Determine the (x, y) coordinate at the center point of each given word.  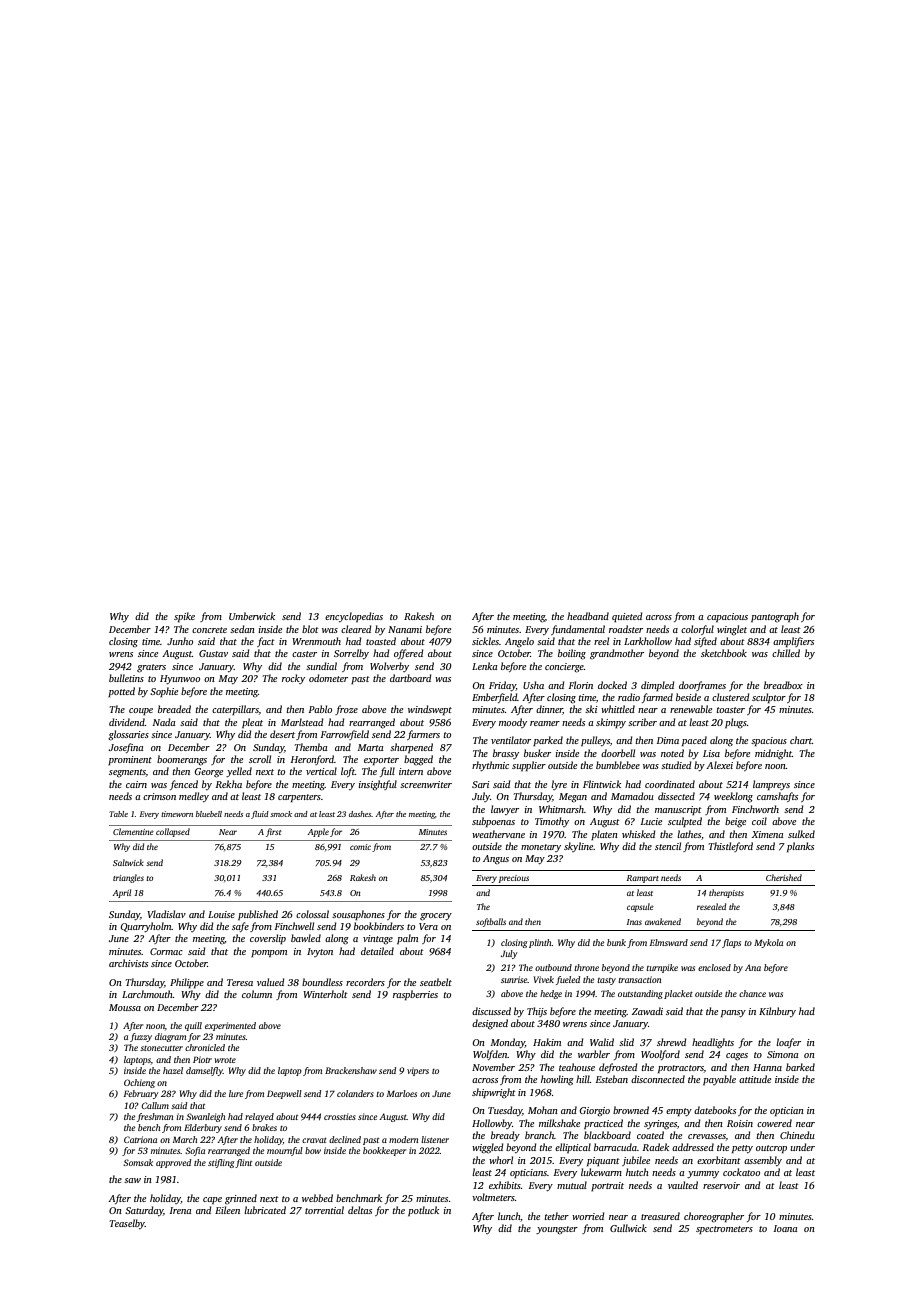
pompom (269, 953)
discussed (491, 1011)
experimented (230, 1026)
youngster (557, 1230)
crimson (159, 796)
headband (588, 616)
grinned (241, 1199)
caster (304, 654)
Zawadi (647, 1011)
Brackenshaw (351, 1070)
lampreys (771, 785)
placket (678, 994)
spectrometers (724, 1230)
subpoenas (493, 822)
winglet (732, 630)
